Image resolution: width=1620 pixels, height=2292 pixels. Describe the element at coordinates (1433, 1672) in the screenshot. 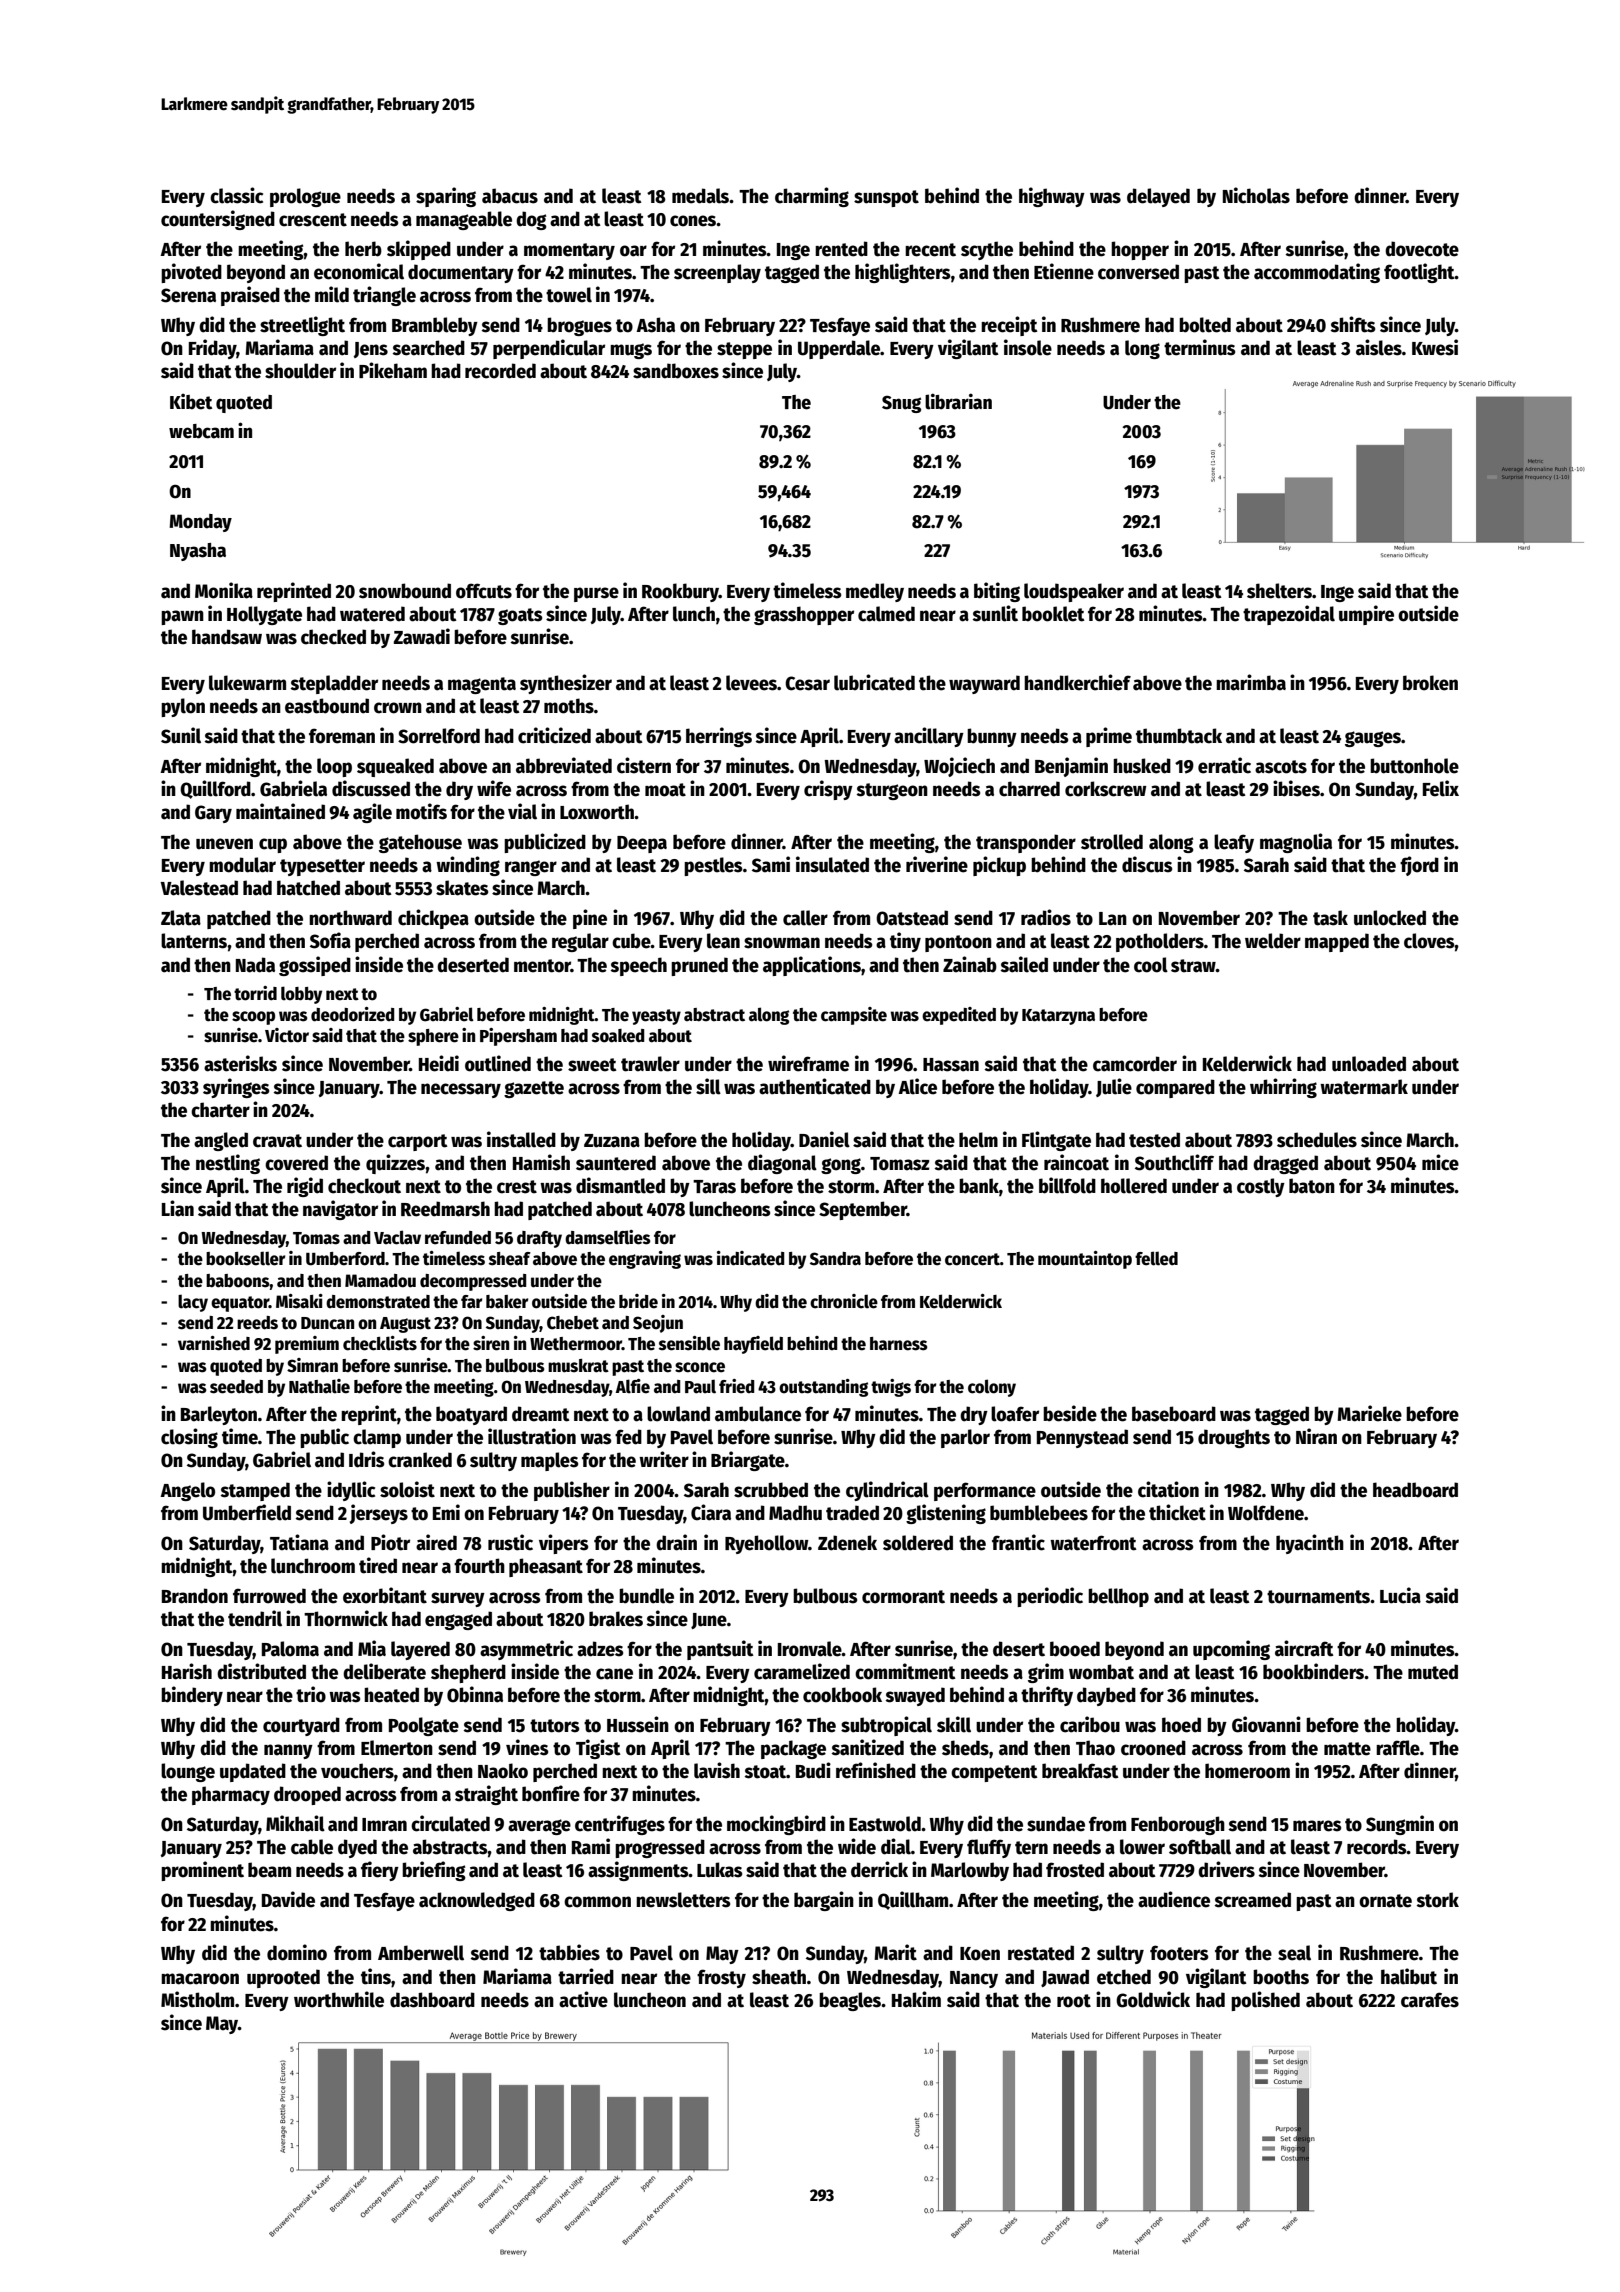

I see `muted` at that location.
